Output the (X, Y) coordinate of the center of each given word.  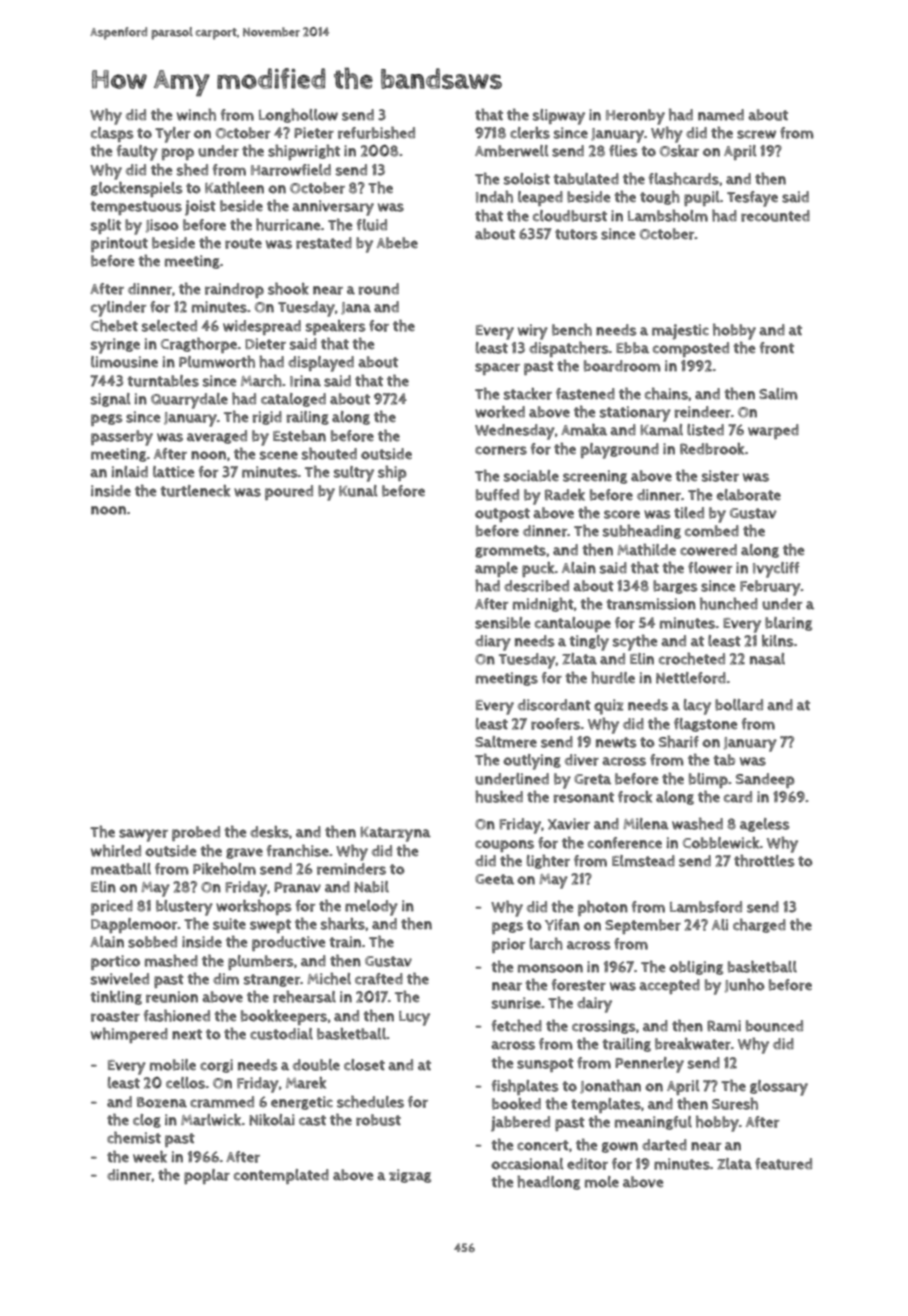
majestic (680, 332)
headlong (548, 1182)
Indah (494, 196)
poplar (207, 1176)
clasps (112, 134)
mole (602, 1182)
